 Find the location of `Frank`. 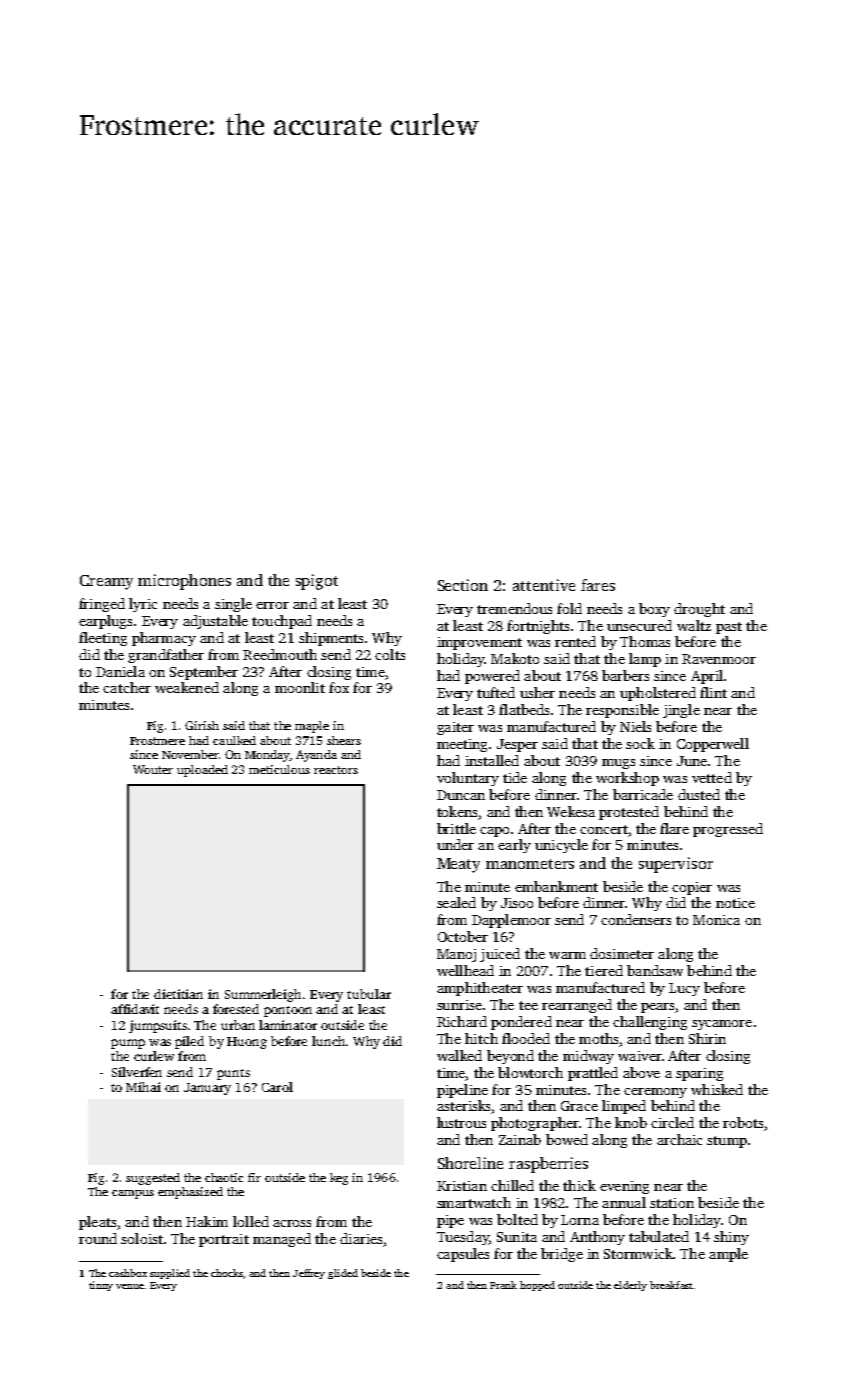

Frank is located at coordinates (503, 1285).
